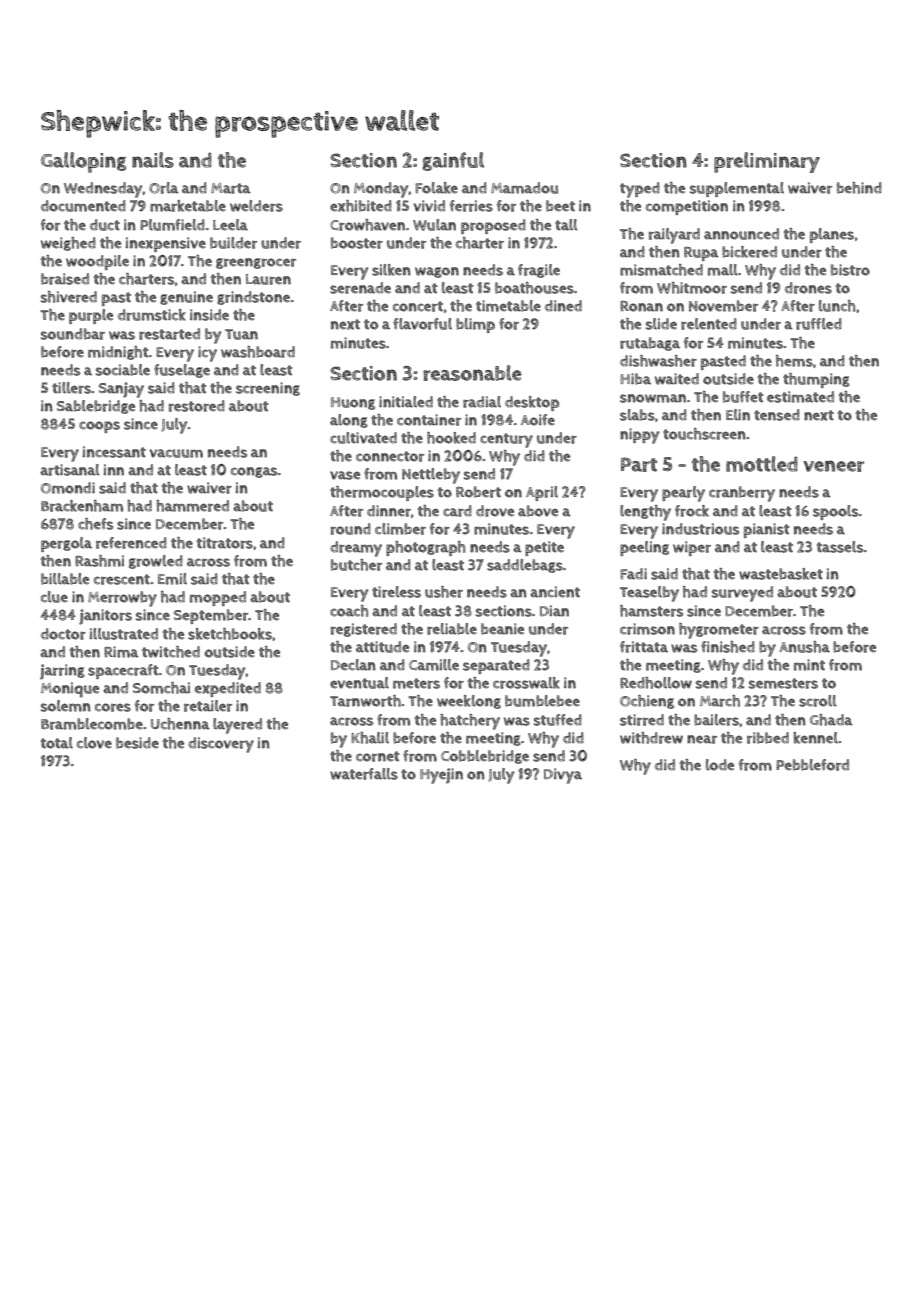 This document has height=1308, width=924. What do you see at coordinates (470, 722) in the document?
I see `hatchery` at bounding box center [470, 722].
